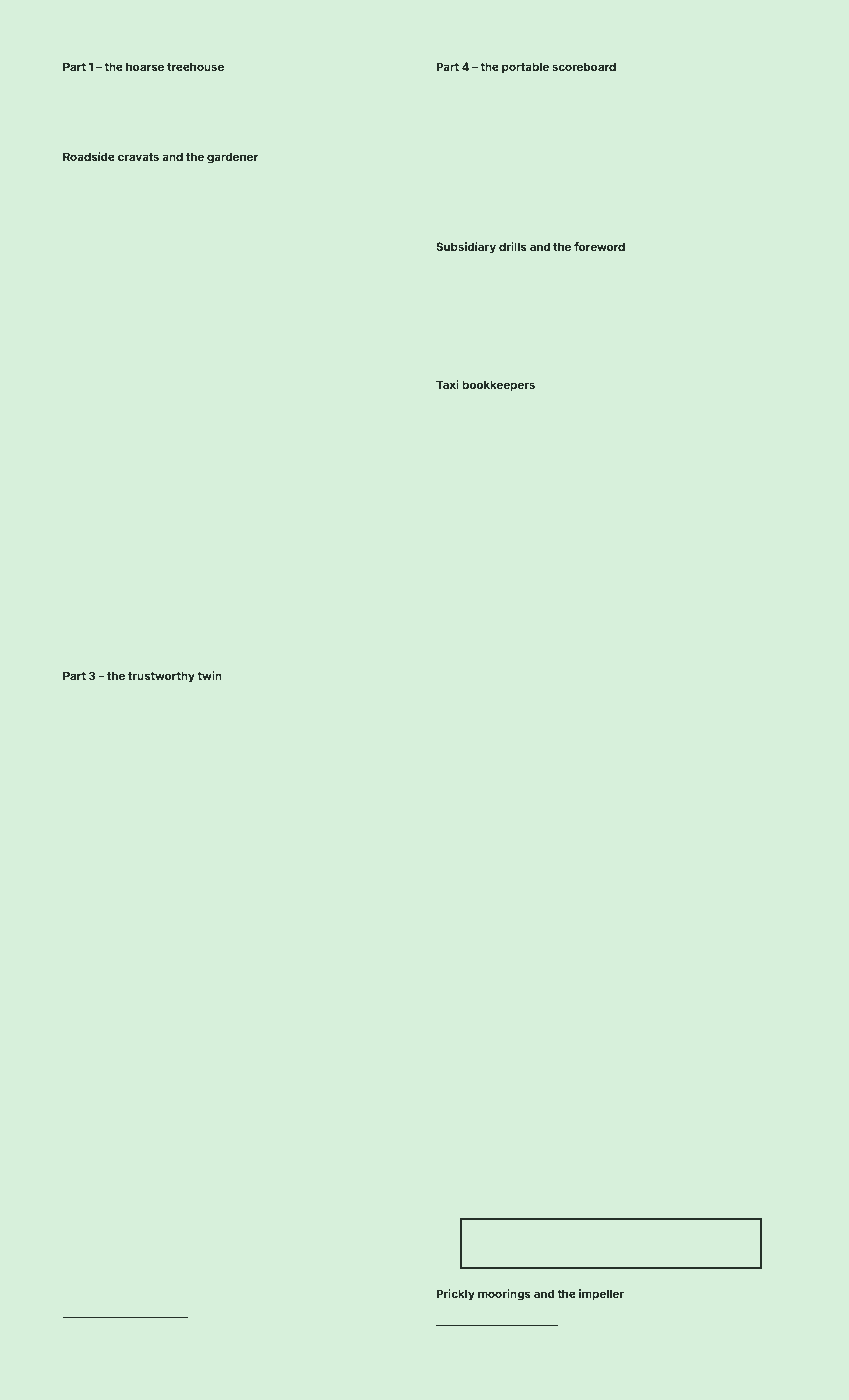 Image resolution: width=849 pixels, height=1400 pixels. I want to click on Prickly, so click(455, 1295).
